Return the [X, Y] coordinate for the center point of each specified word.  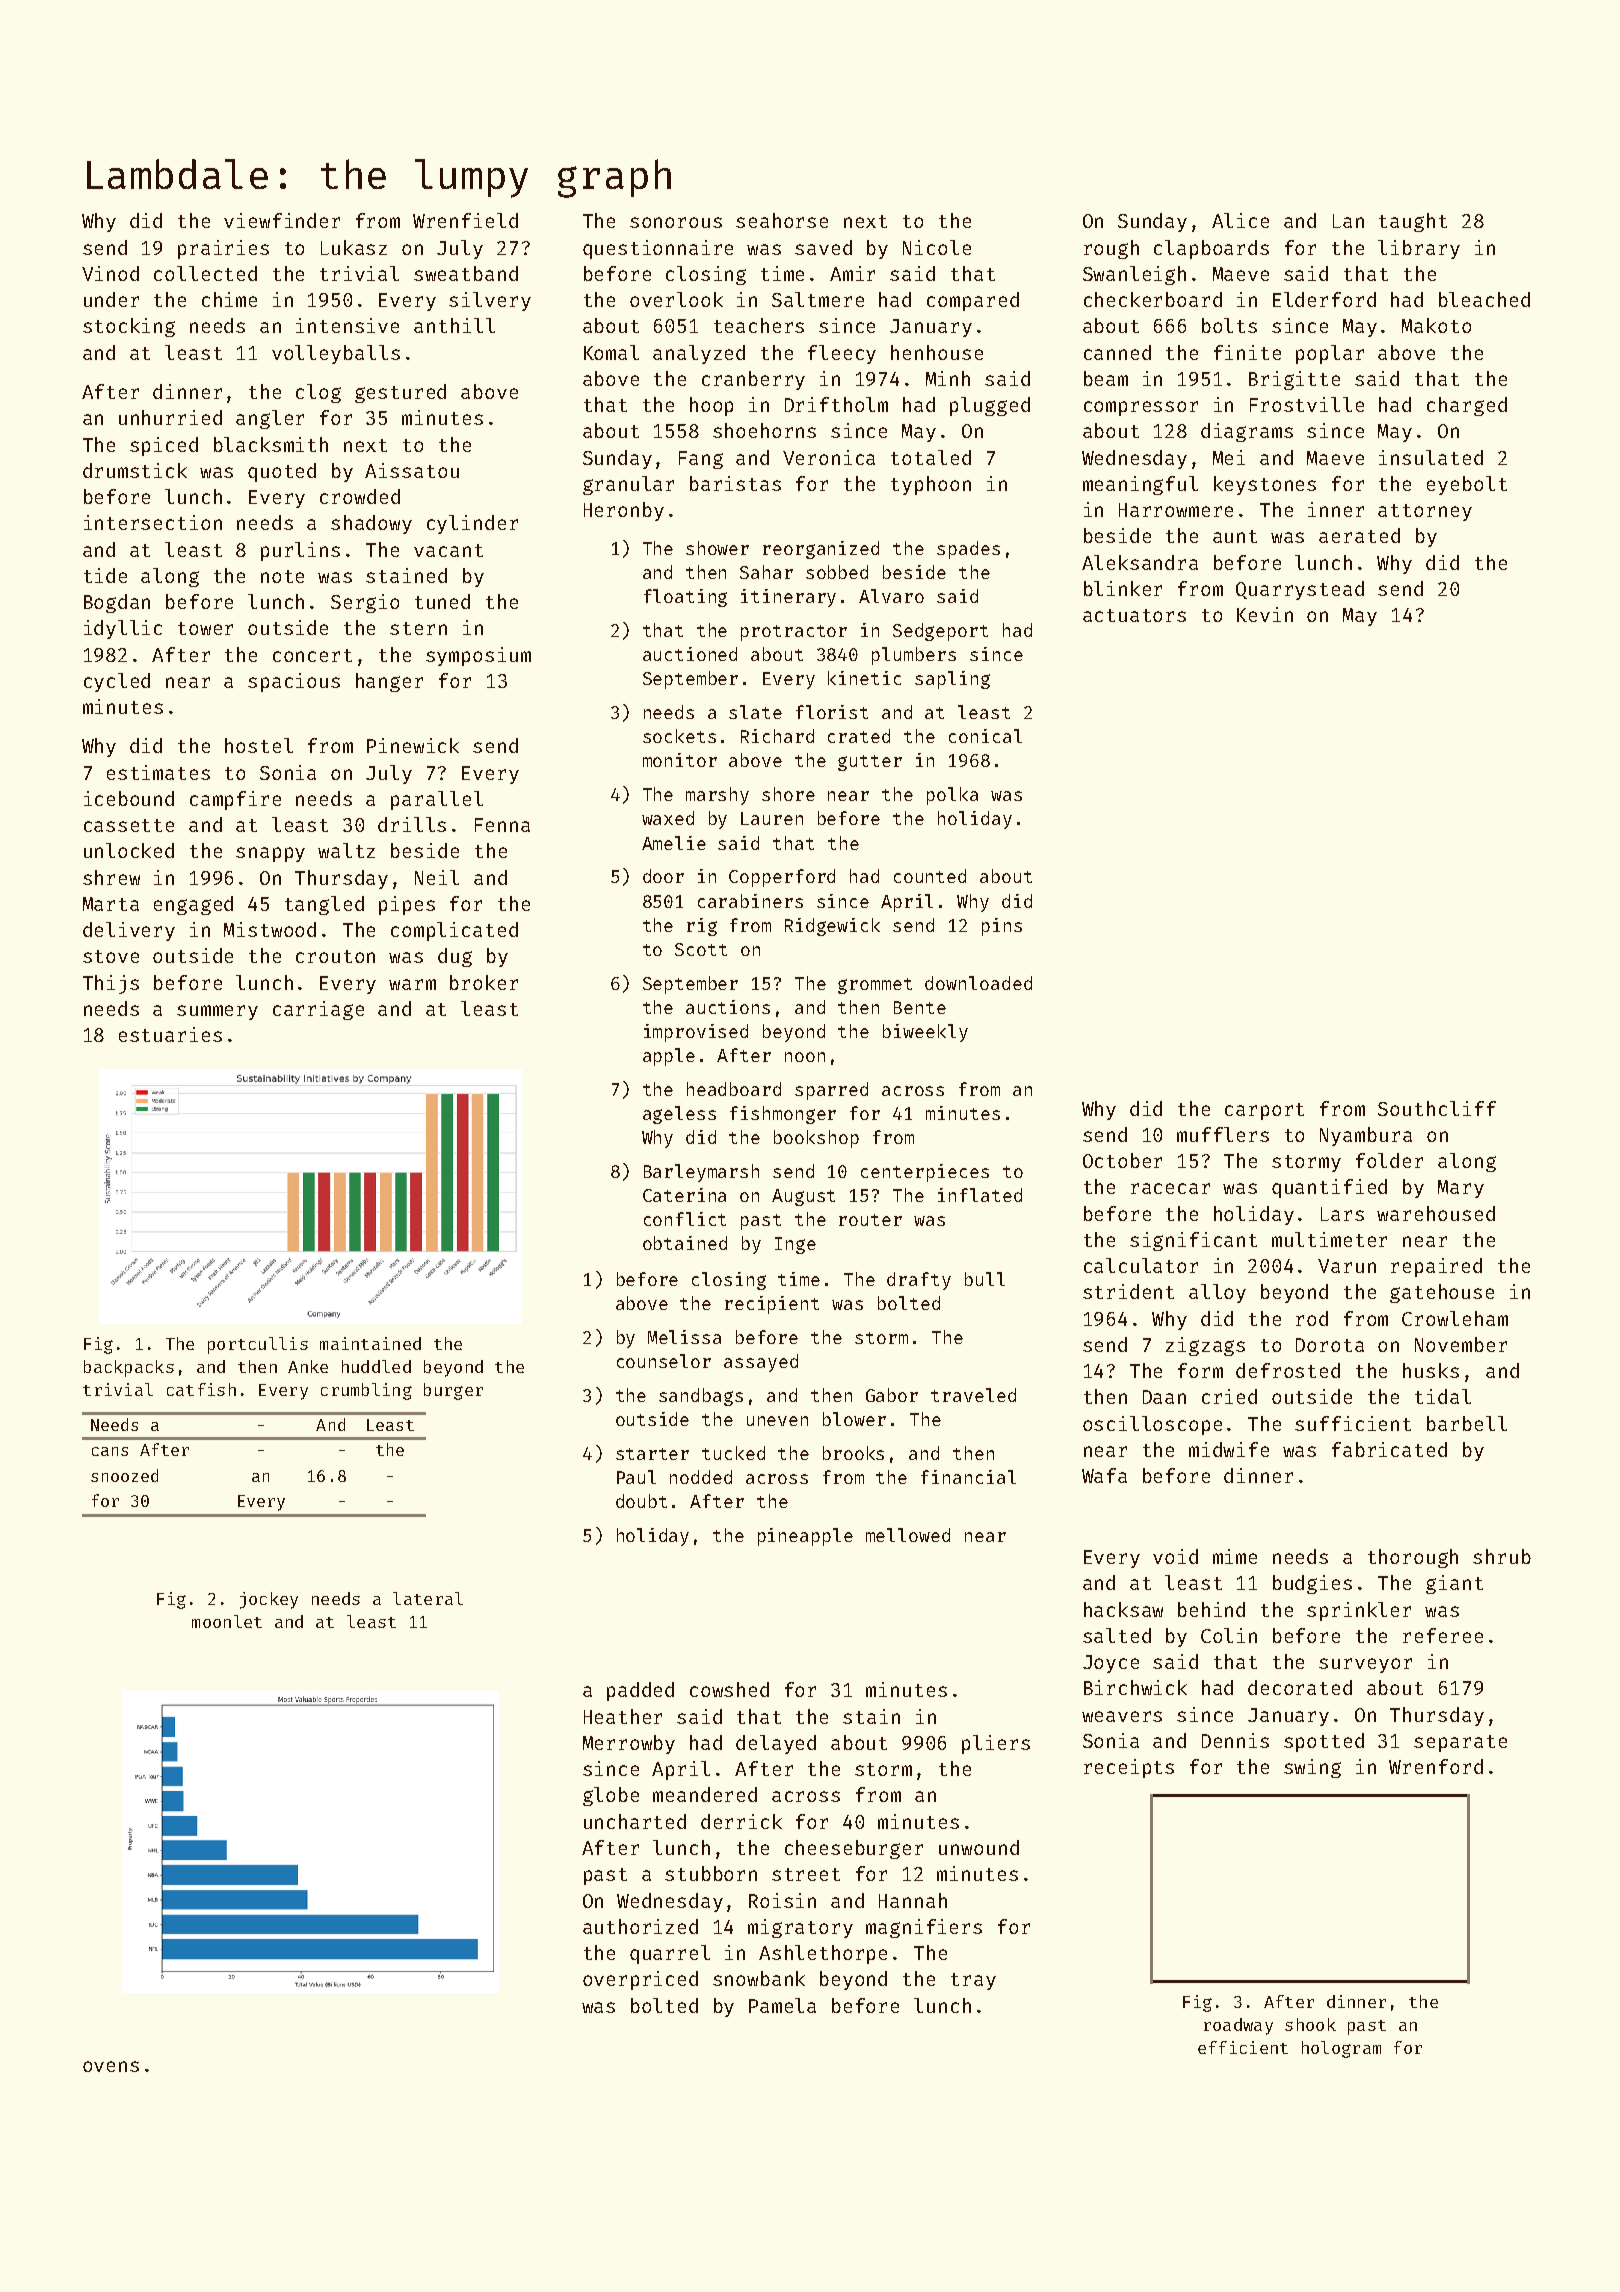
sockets [679, 736]
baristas [735, 483]
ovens [111, 2066]
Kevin [1265, 614]
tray [973, 1981]
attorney [1425, 512]
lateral [428, 1598]
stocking [129, 327]
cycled [117, 682]
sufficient [1353, 1423]
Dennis [1235, 1740]
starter [652, 1454]
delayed [776, 1744]
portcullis [258, 1345]
